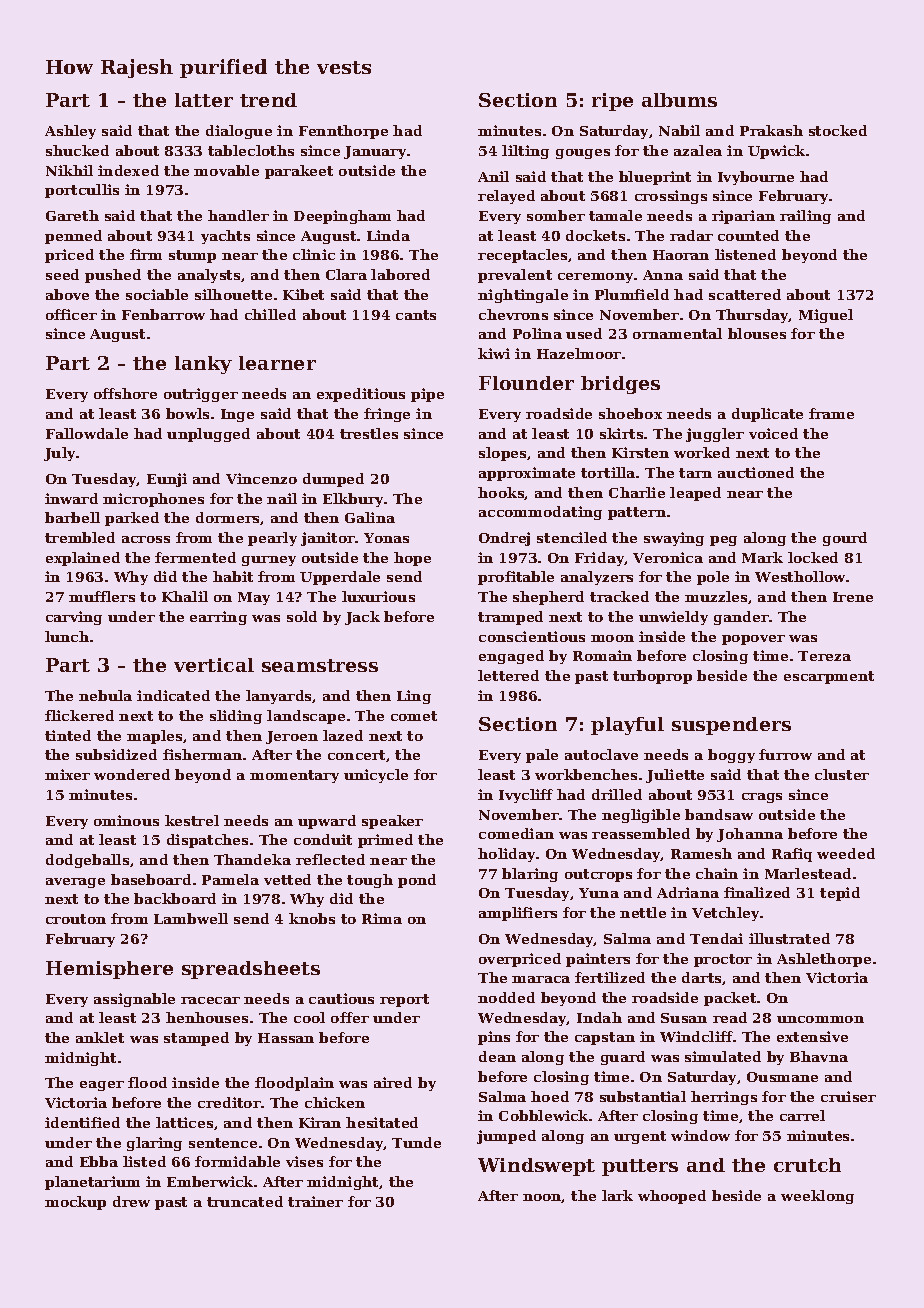 Image resolution: width=924 pixels, height=1308 pixels. Describe the element at coordinates (125, 393) in the screenshot. I see `offshore` at that location.
